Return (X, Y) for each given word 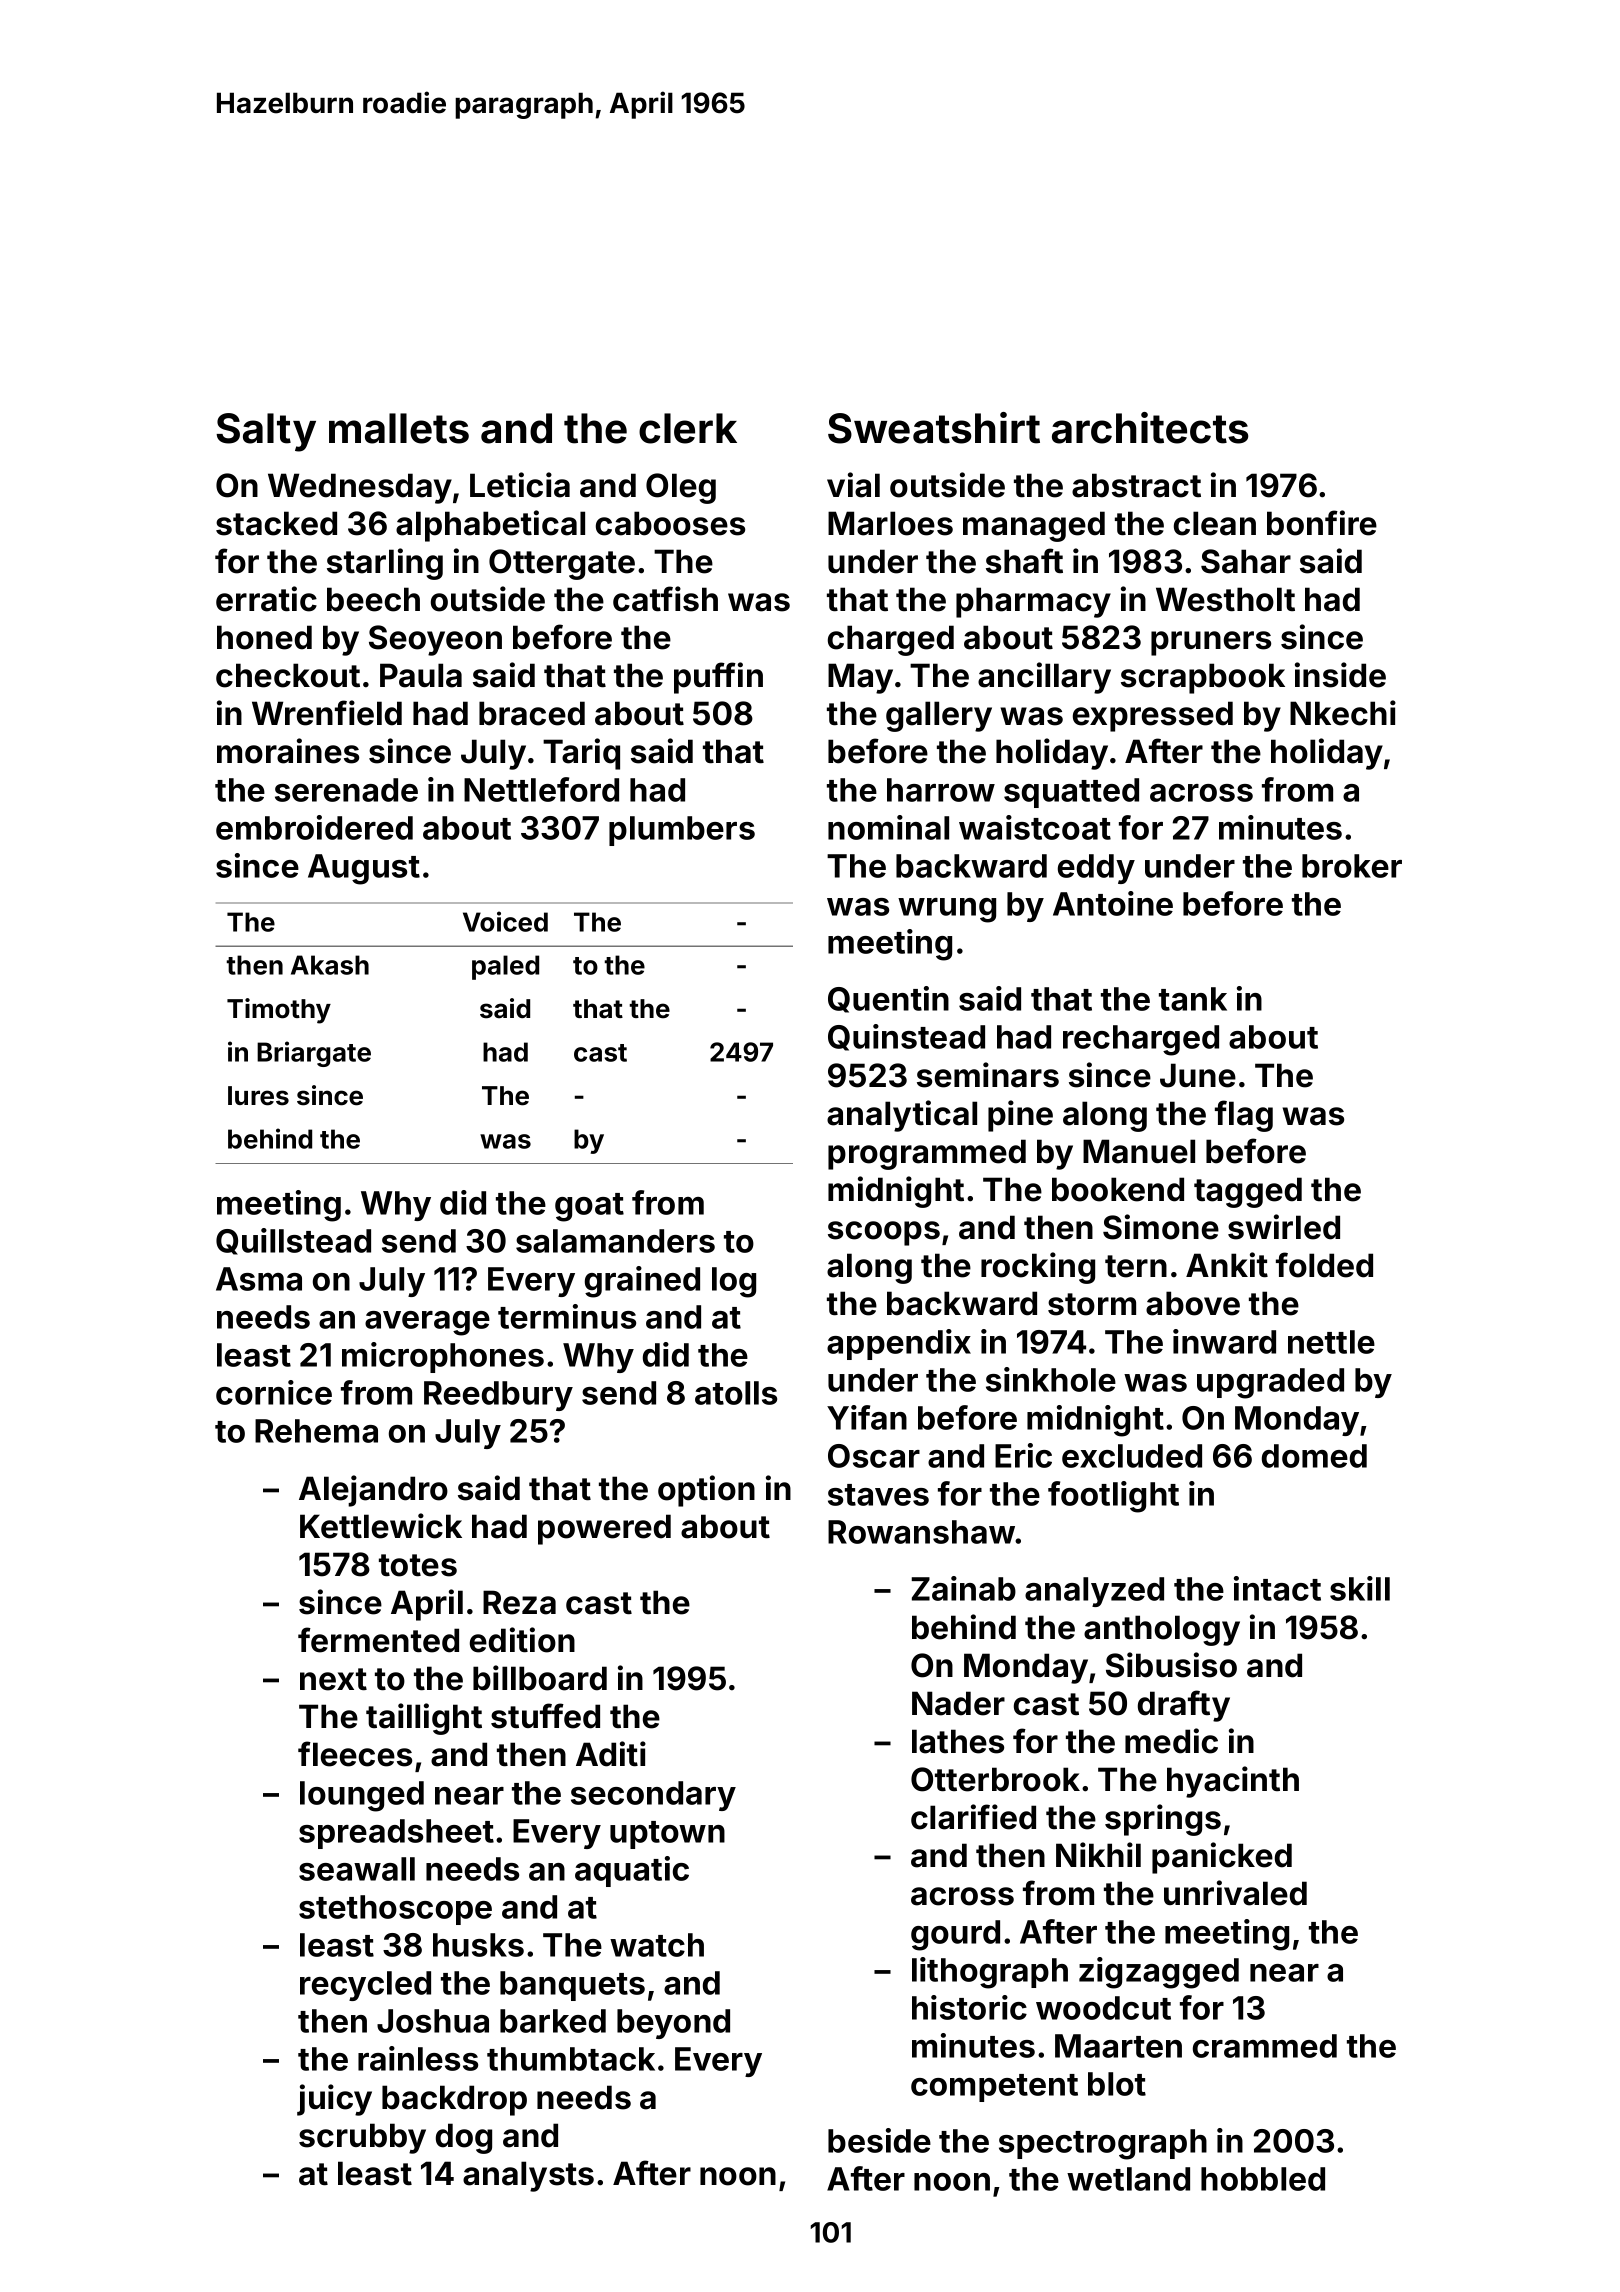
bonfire (1322, 523)
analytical (902, 1116)
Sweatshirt (934, 428)
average (427, 1323)
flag (1244, 1116)
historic (969, 2007)
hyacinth (1233, 1782)
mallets (399, 428)
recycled (365, 1986)
